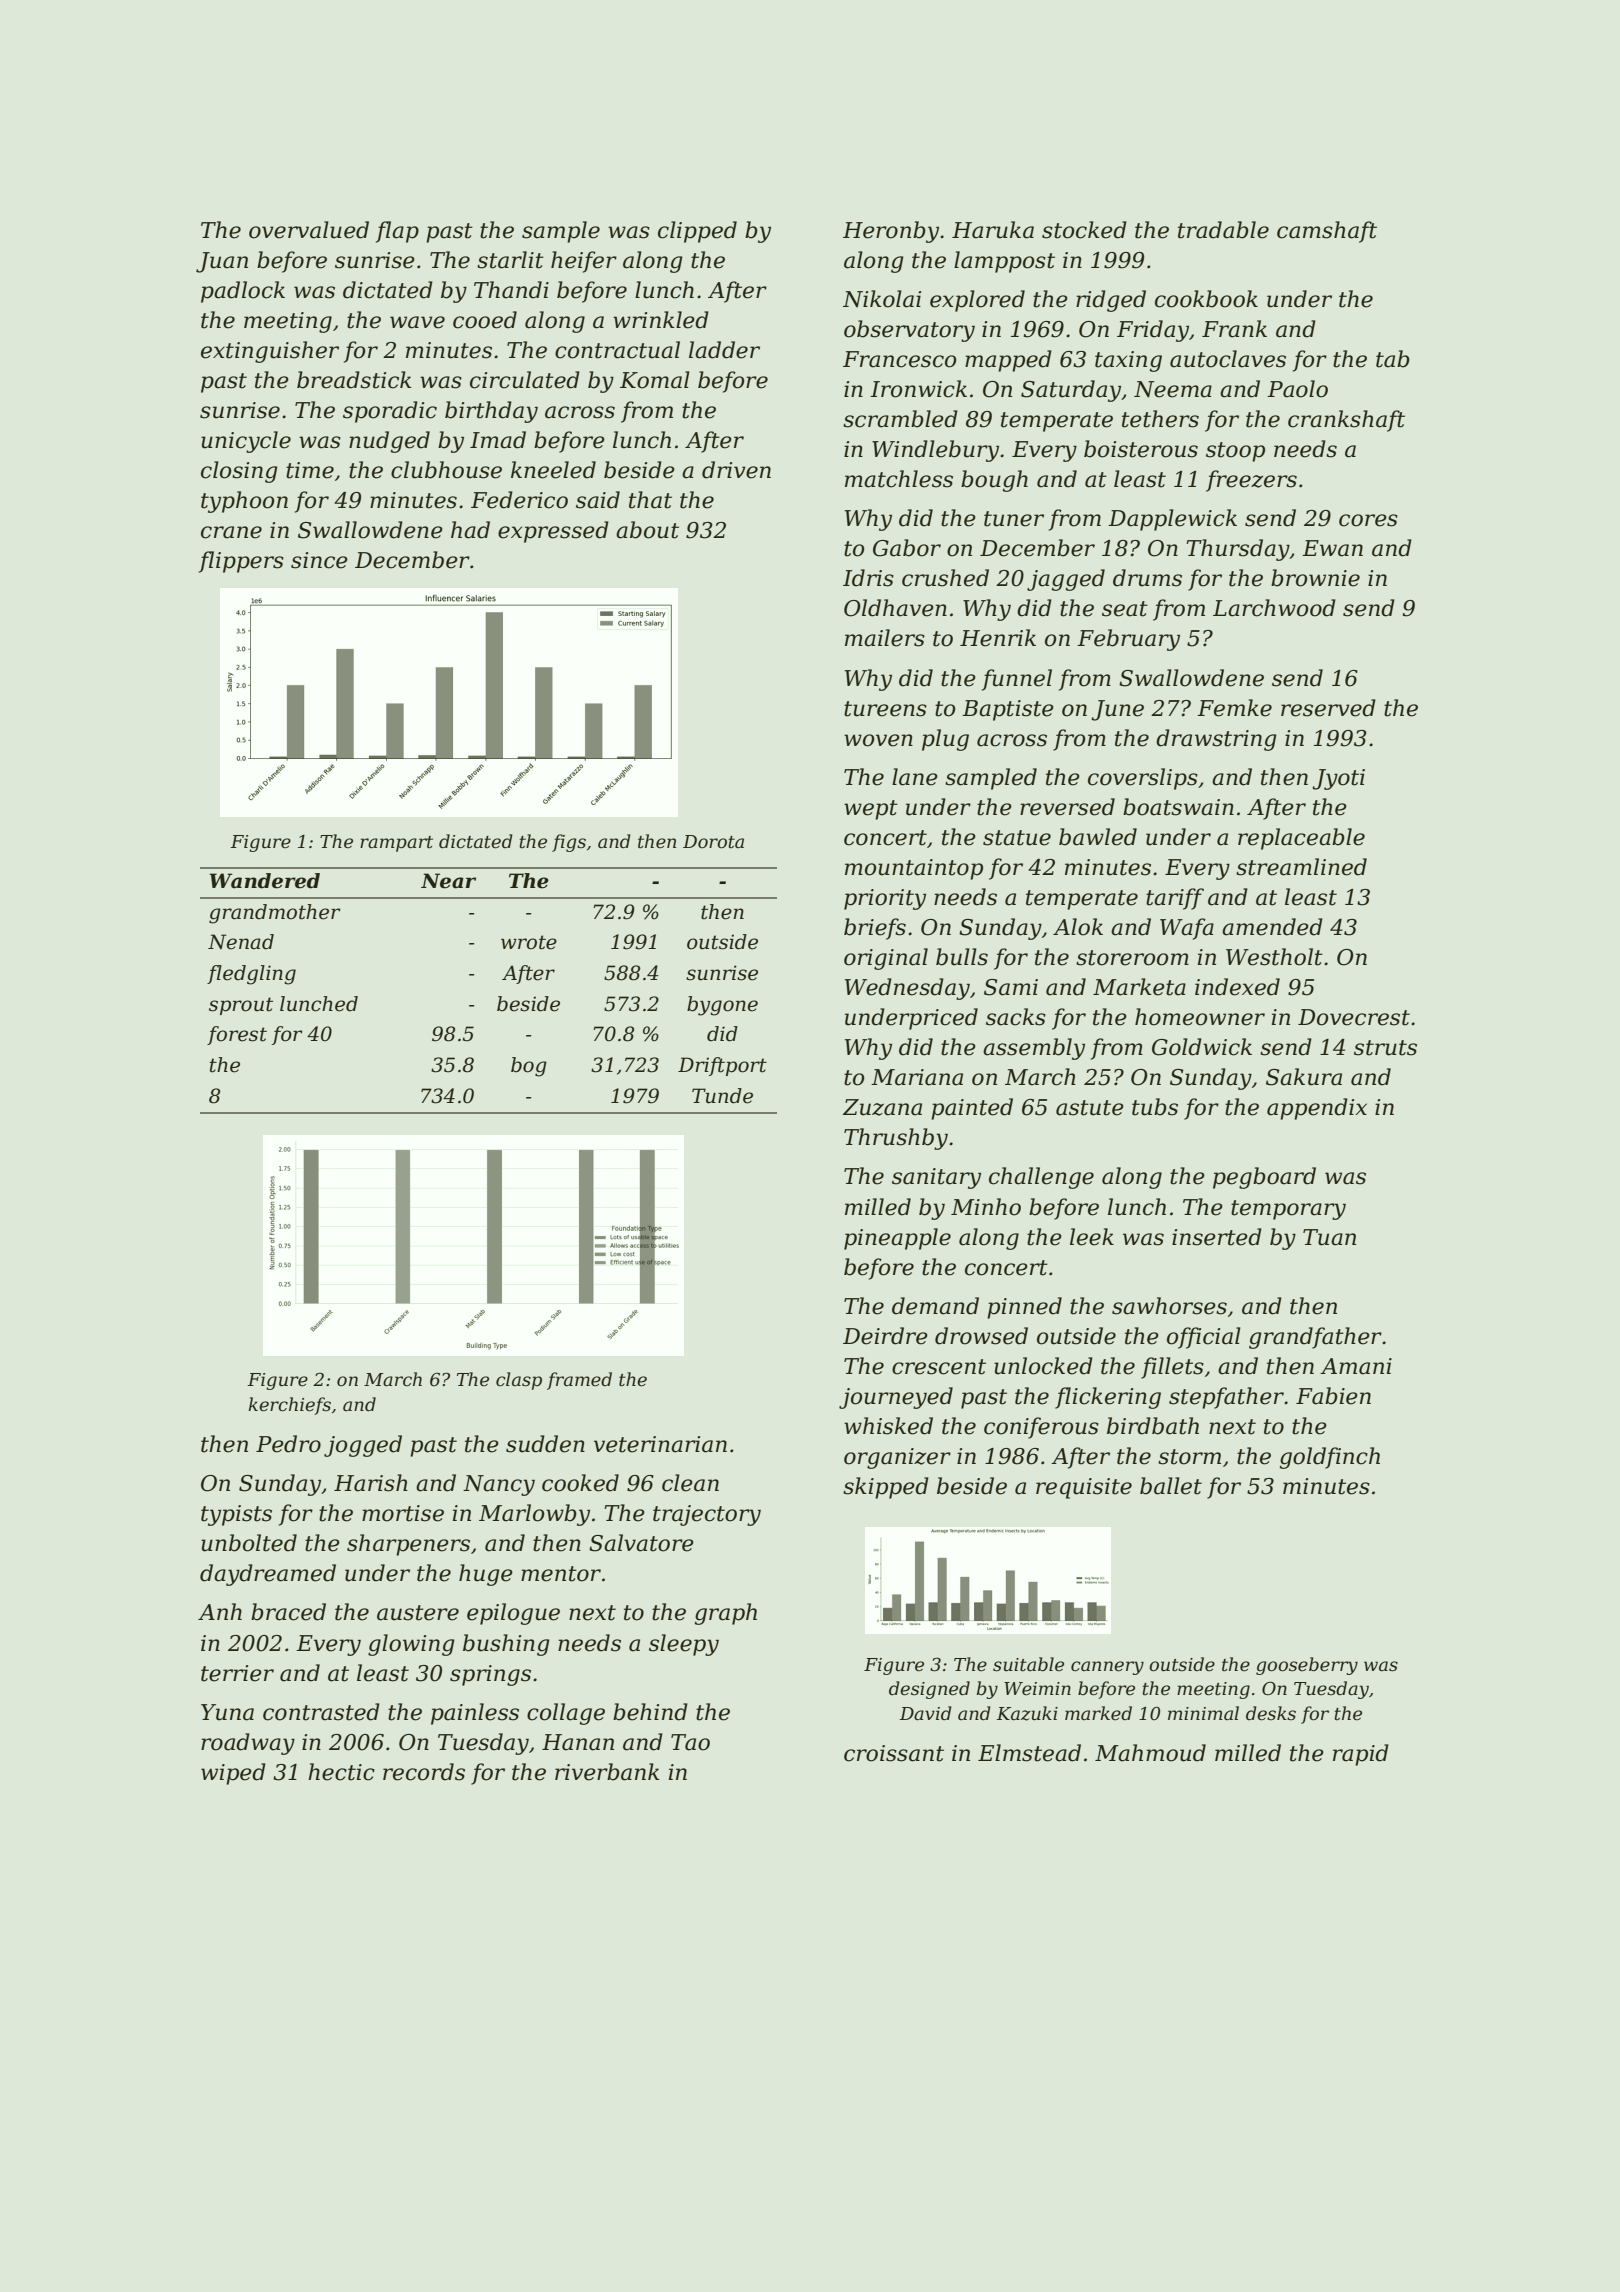 This screenshot has width=1620, height=2292. I want to click on rampart, so click(396, 844).
